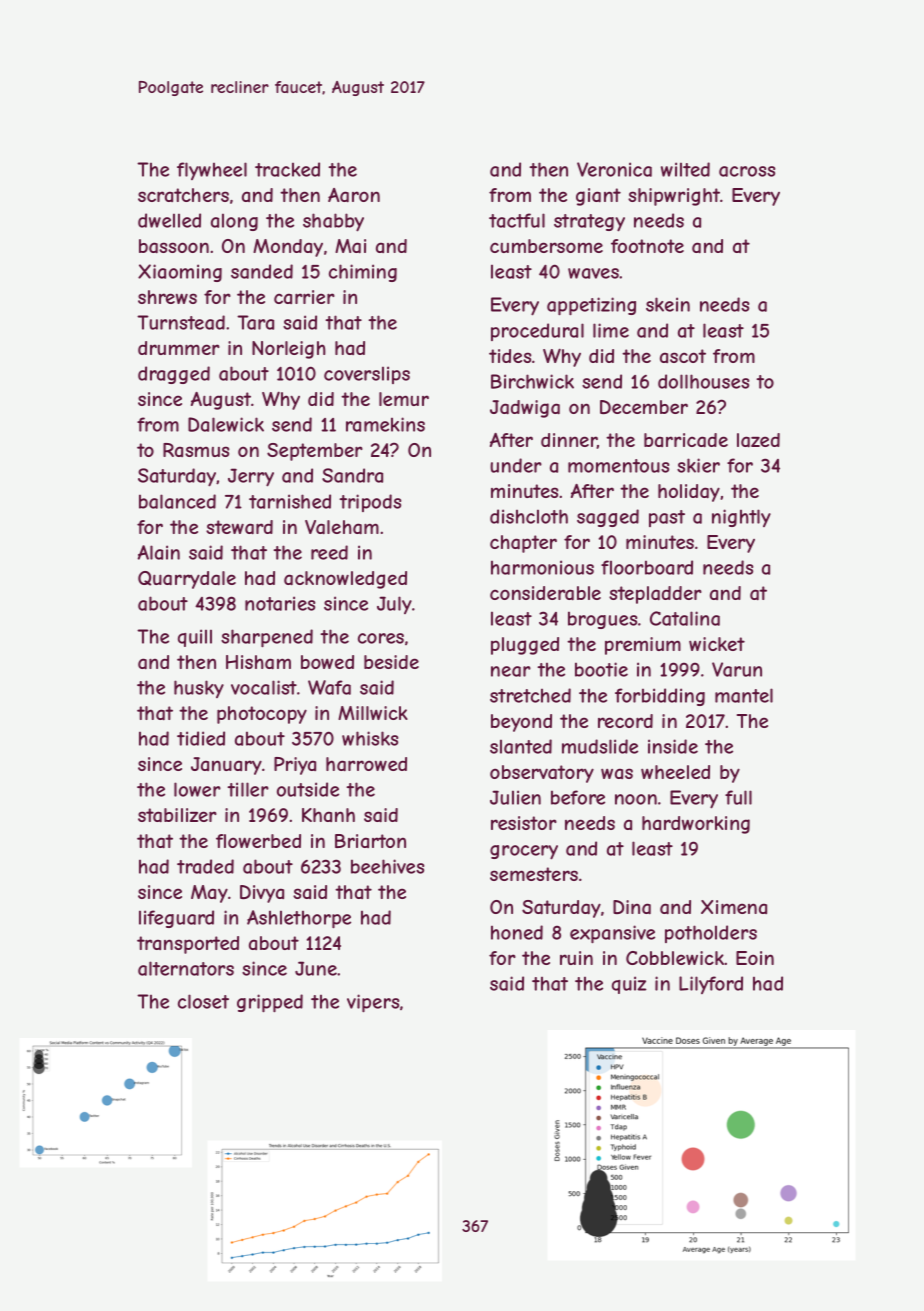 The height and width of the screenshot is (1311, 924). Describe the element at coordinates (741, 518) in the screenshot. I see `nightly` at that location.
